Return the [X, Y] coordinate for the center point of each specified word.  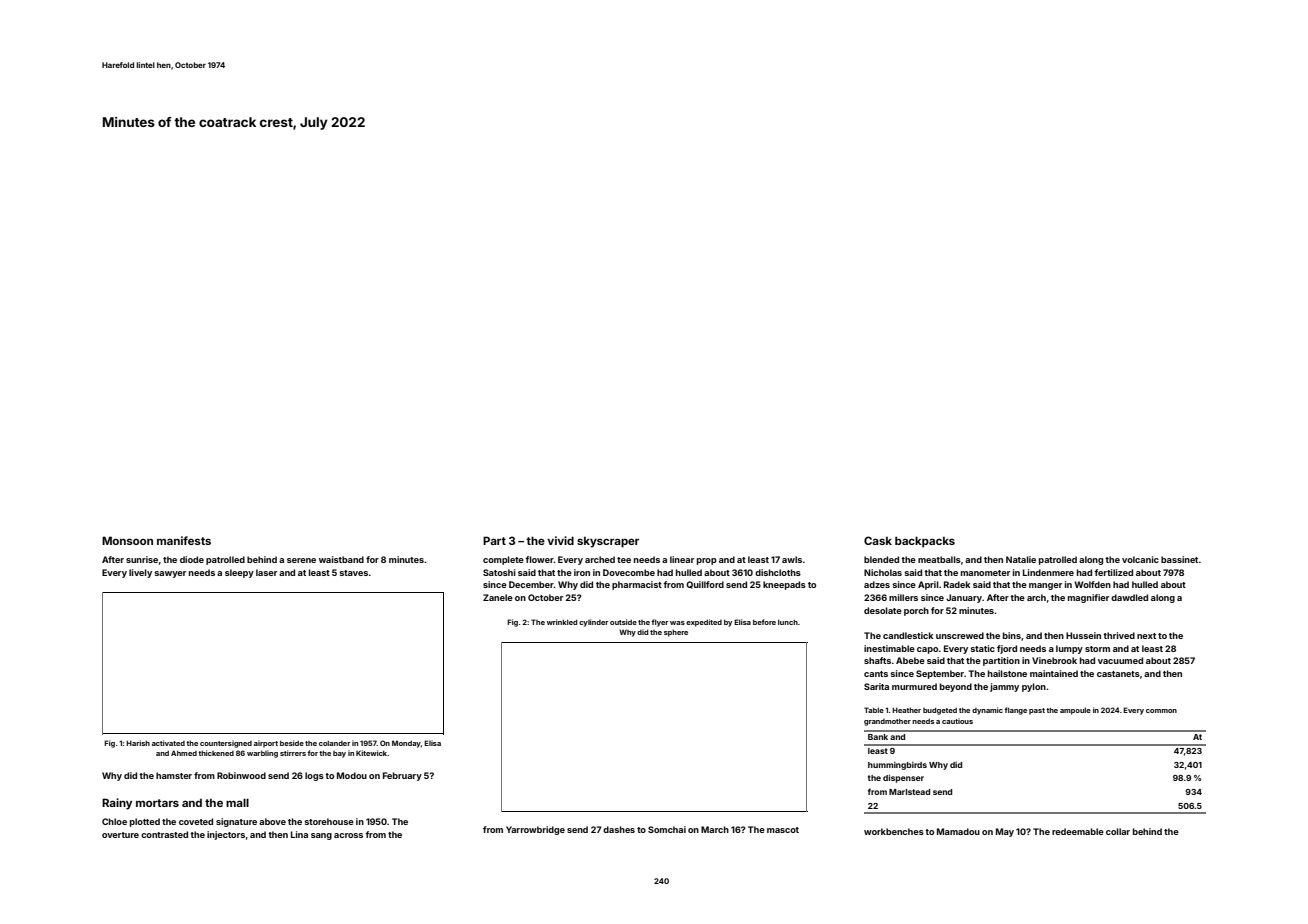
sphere [676, 633]
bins [1012, 635]
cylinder [593, 623]
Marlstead [909, 792]
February [402, 776]
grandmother [887, 722]
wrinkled [562, 622]
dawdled [1129, 597]
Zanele [498, 597]
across [348, 835]
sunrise [142, 559]
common [1161, 711]
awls [792, 559]
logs [314, 776]
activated [168, 743]
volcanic [1140, 559]
